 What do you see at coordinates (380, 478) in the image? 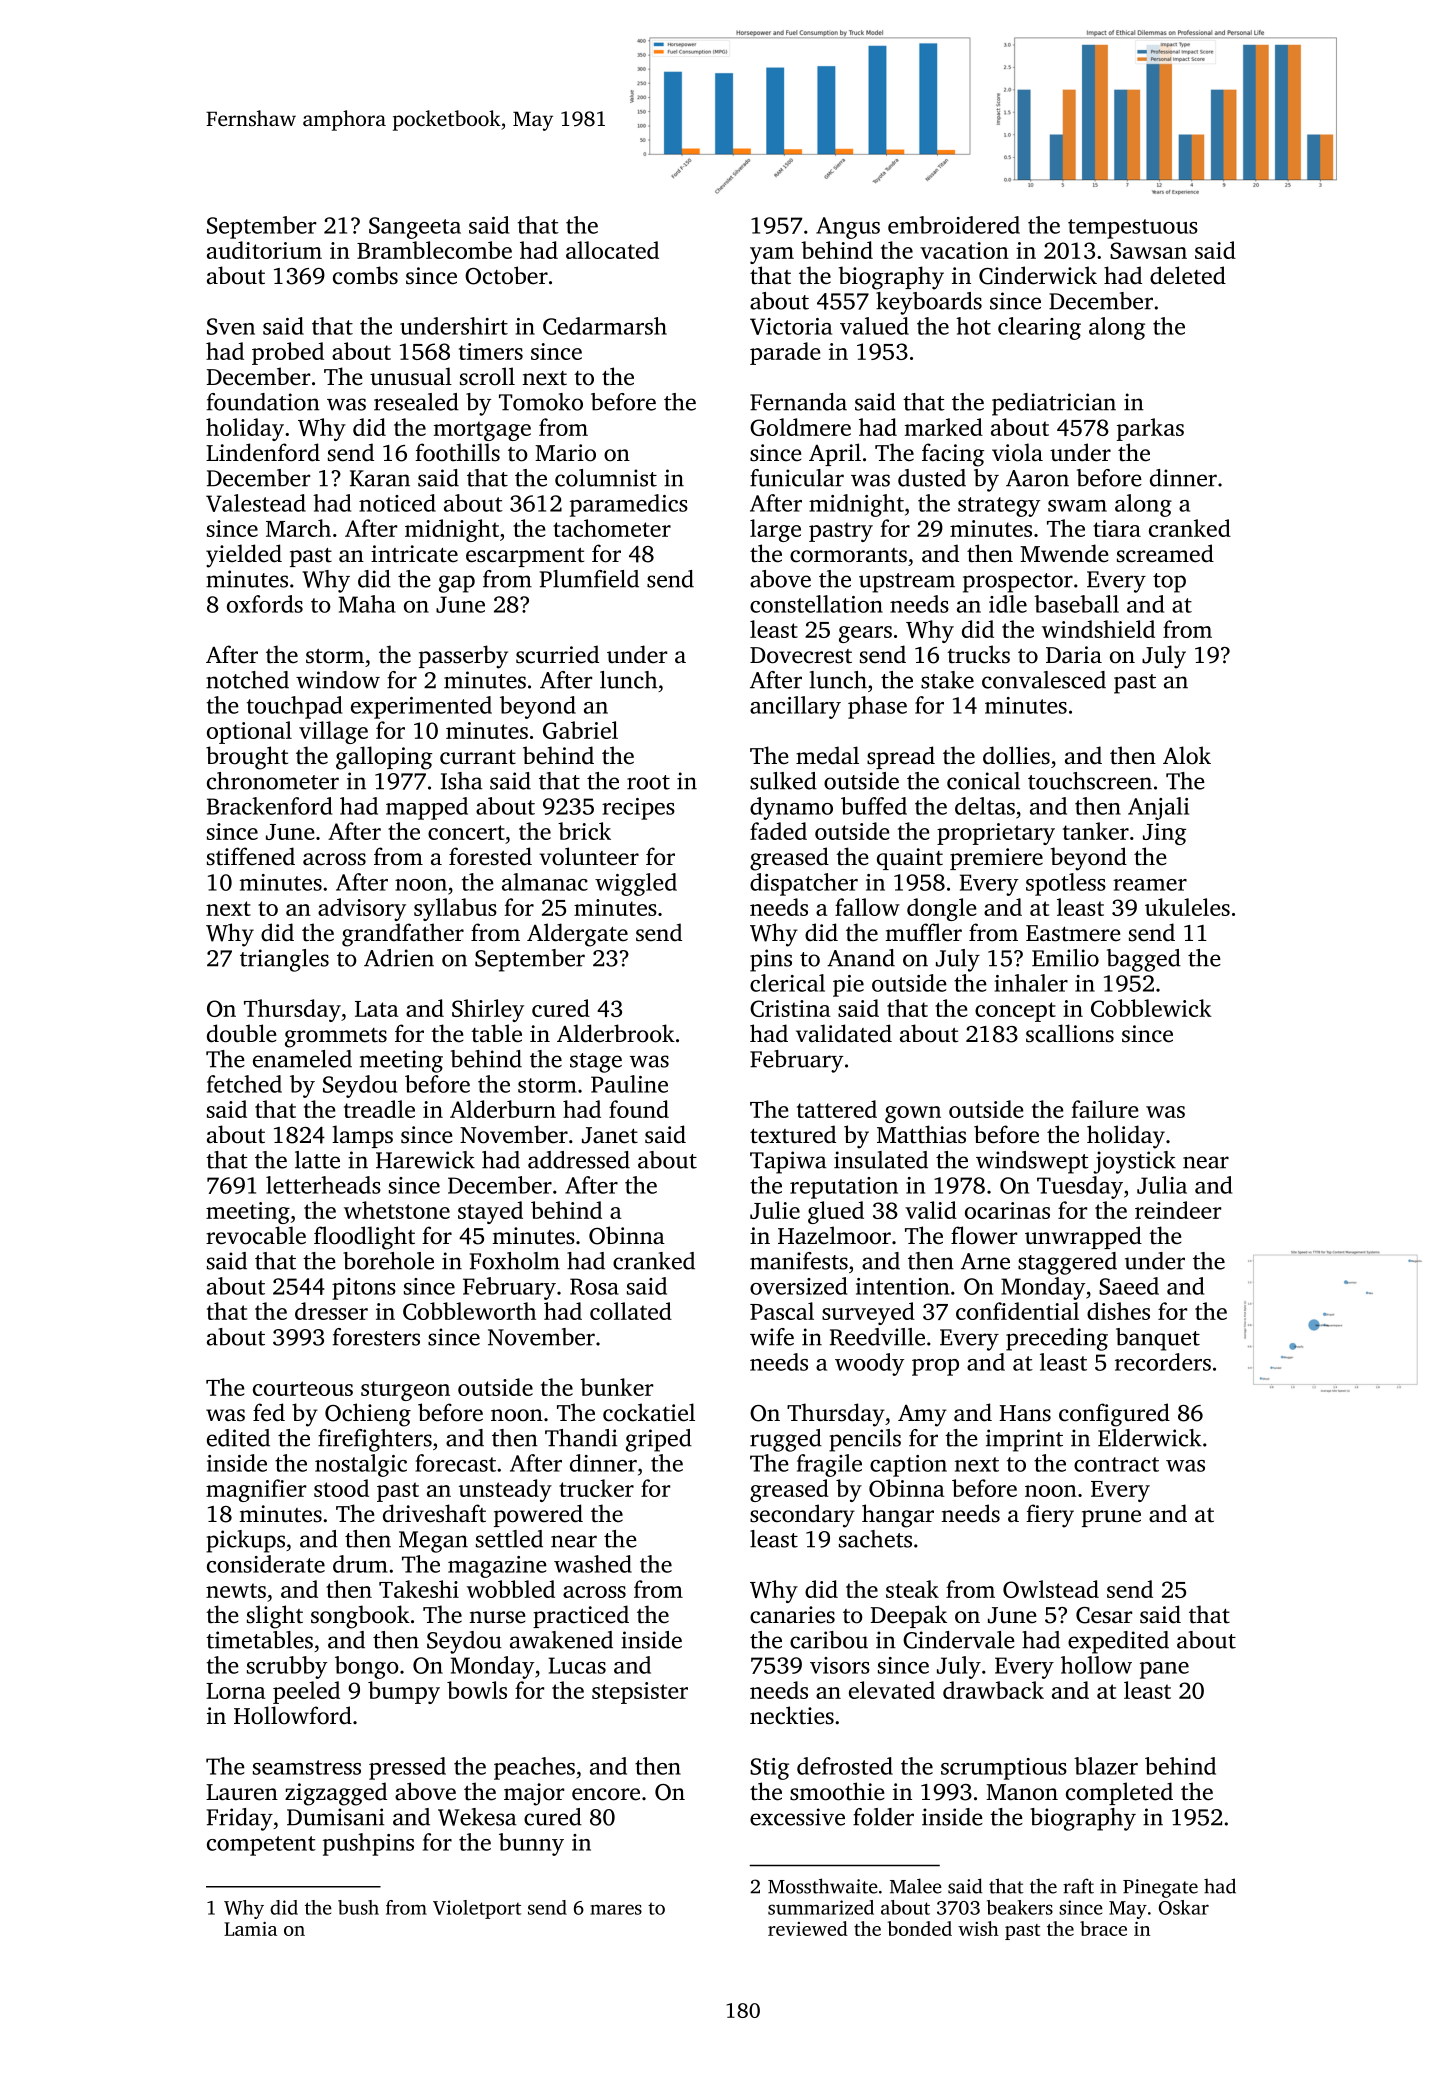
I see `Karan` at bounding box center [380, 478].
